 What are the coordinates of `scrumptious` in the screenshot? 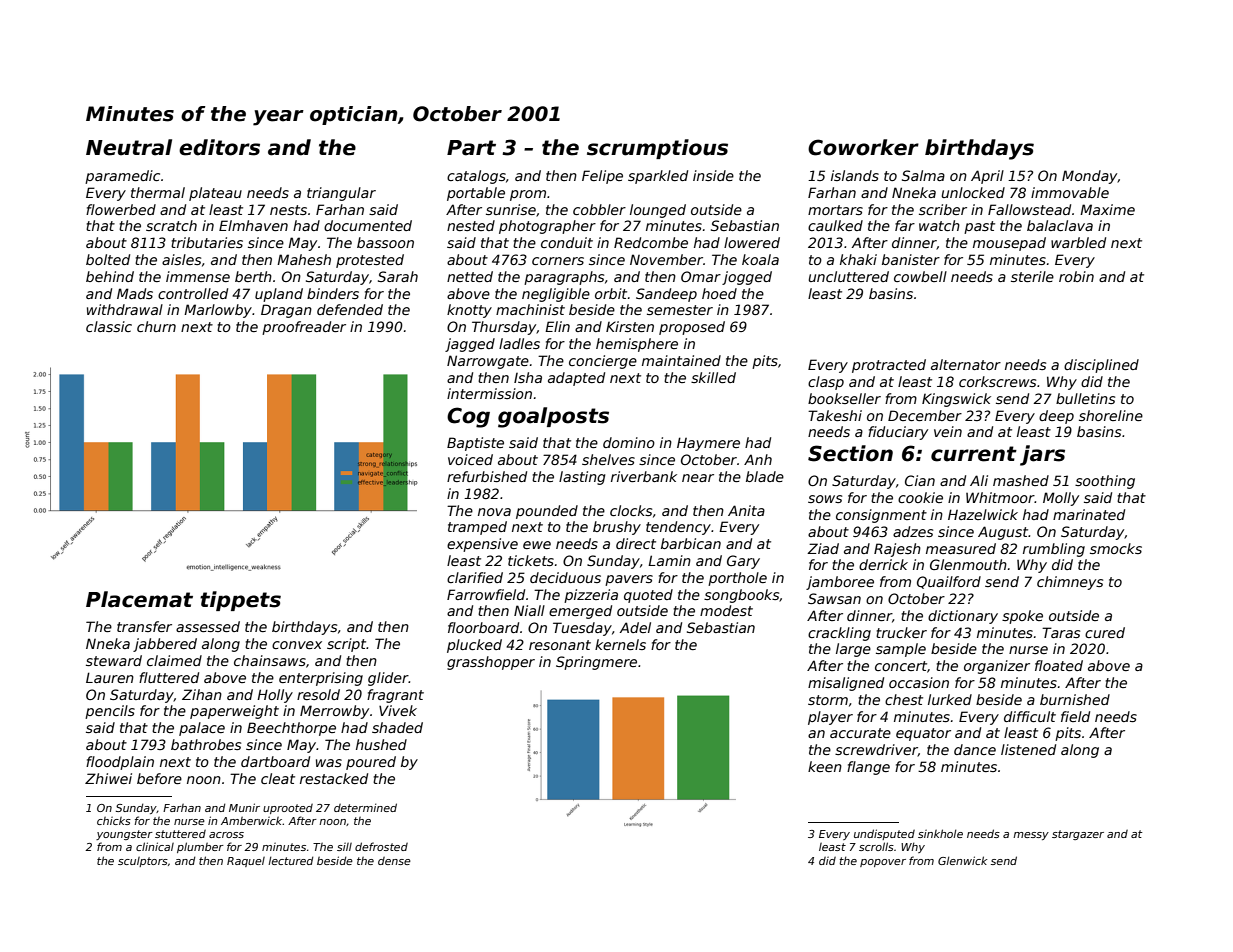 It's located at (657, 149).
